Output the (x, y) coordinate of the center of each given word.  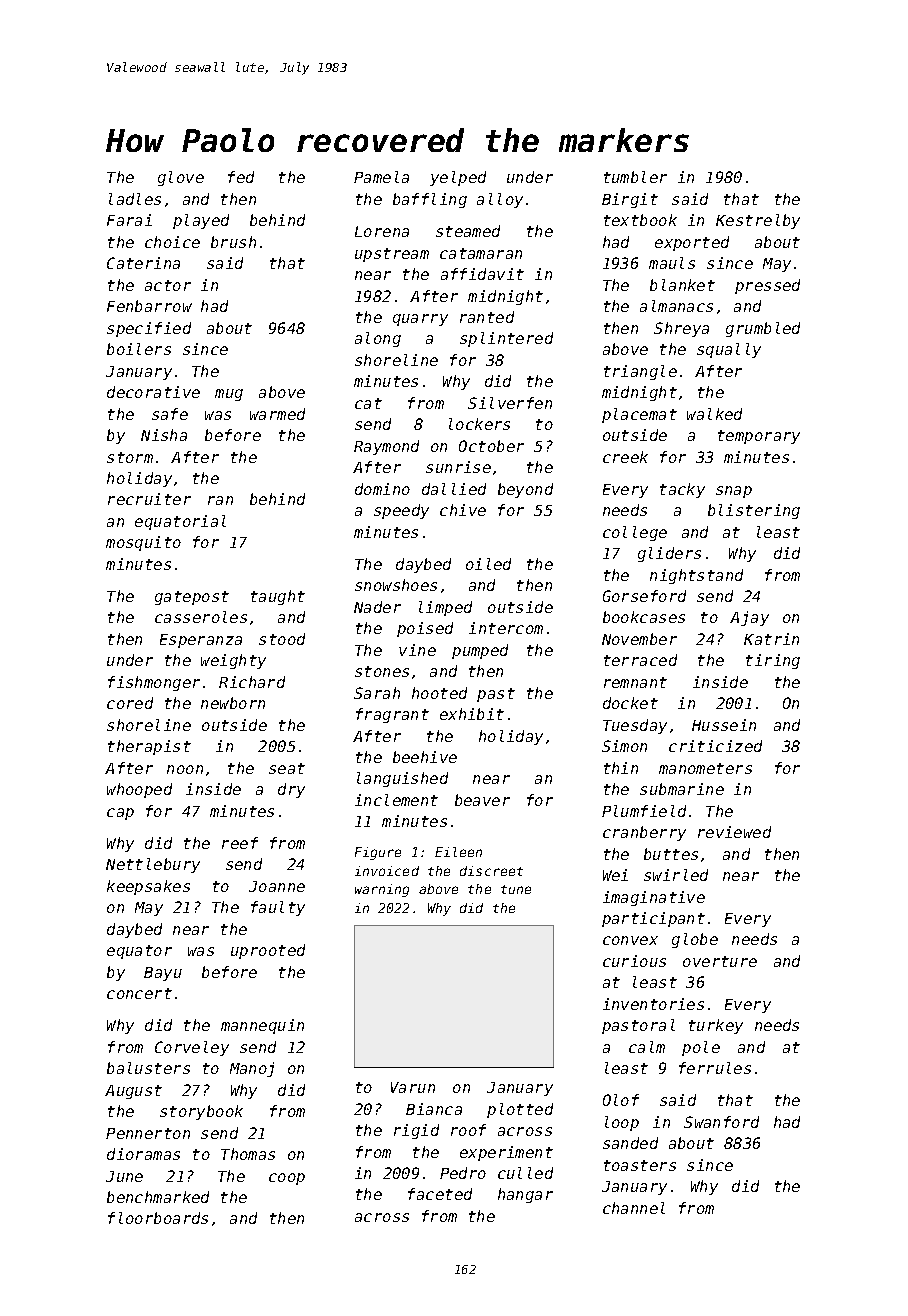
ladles (135, 199)
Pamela (381, 177)
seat (287, 768)
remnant (635, 682)
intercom (506, 628)
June (124, 1176)
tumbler (635, 177)
